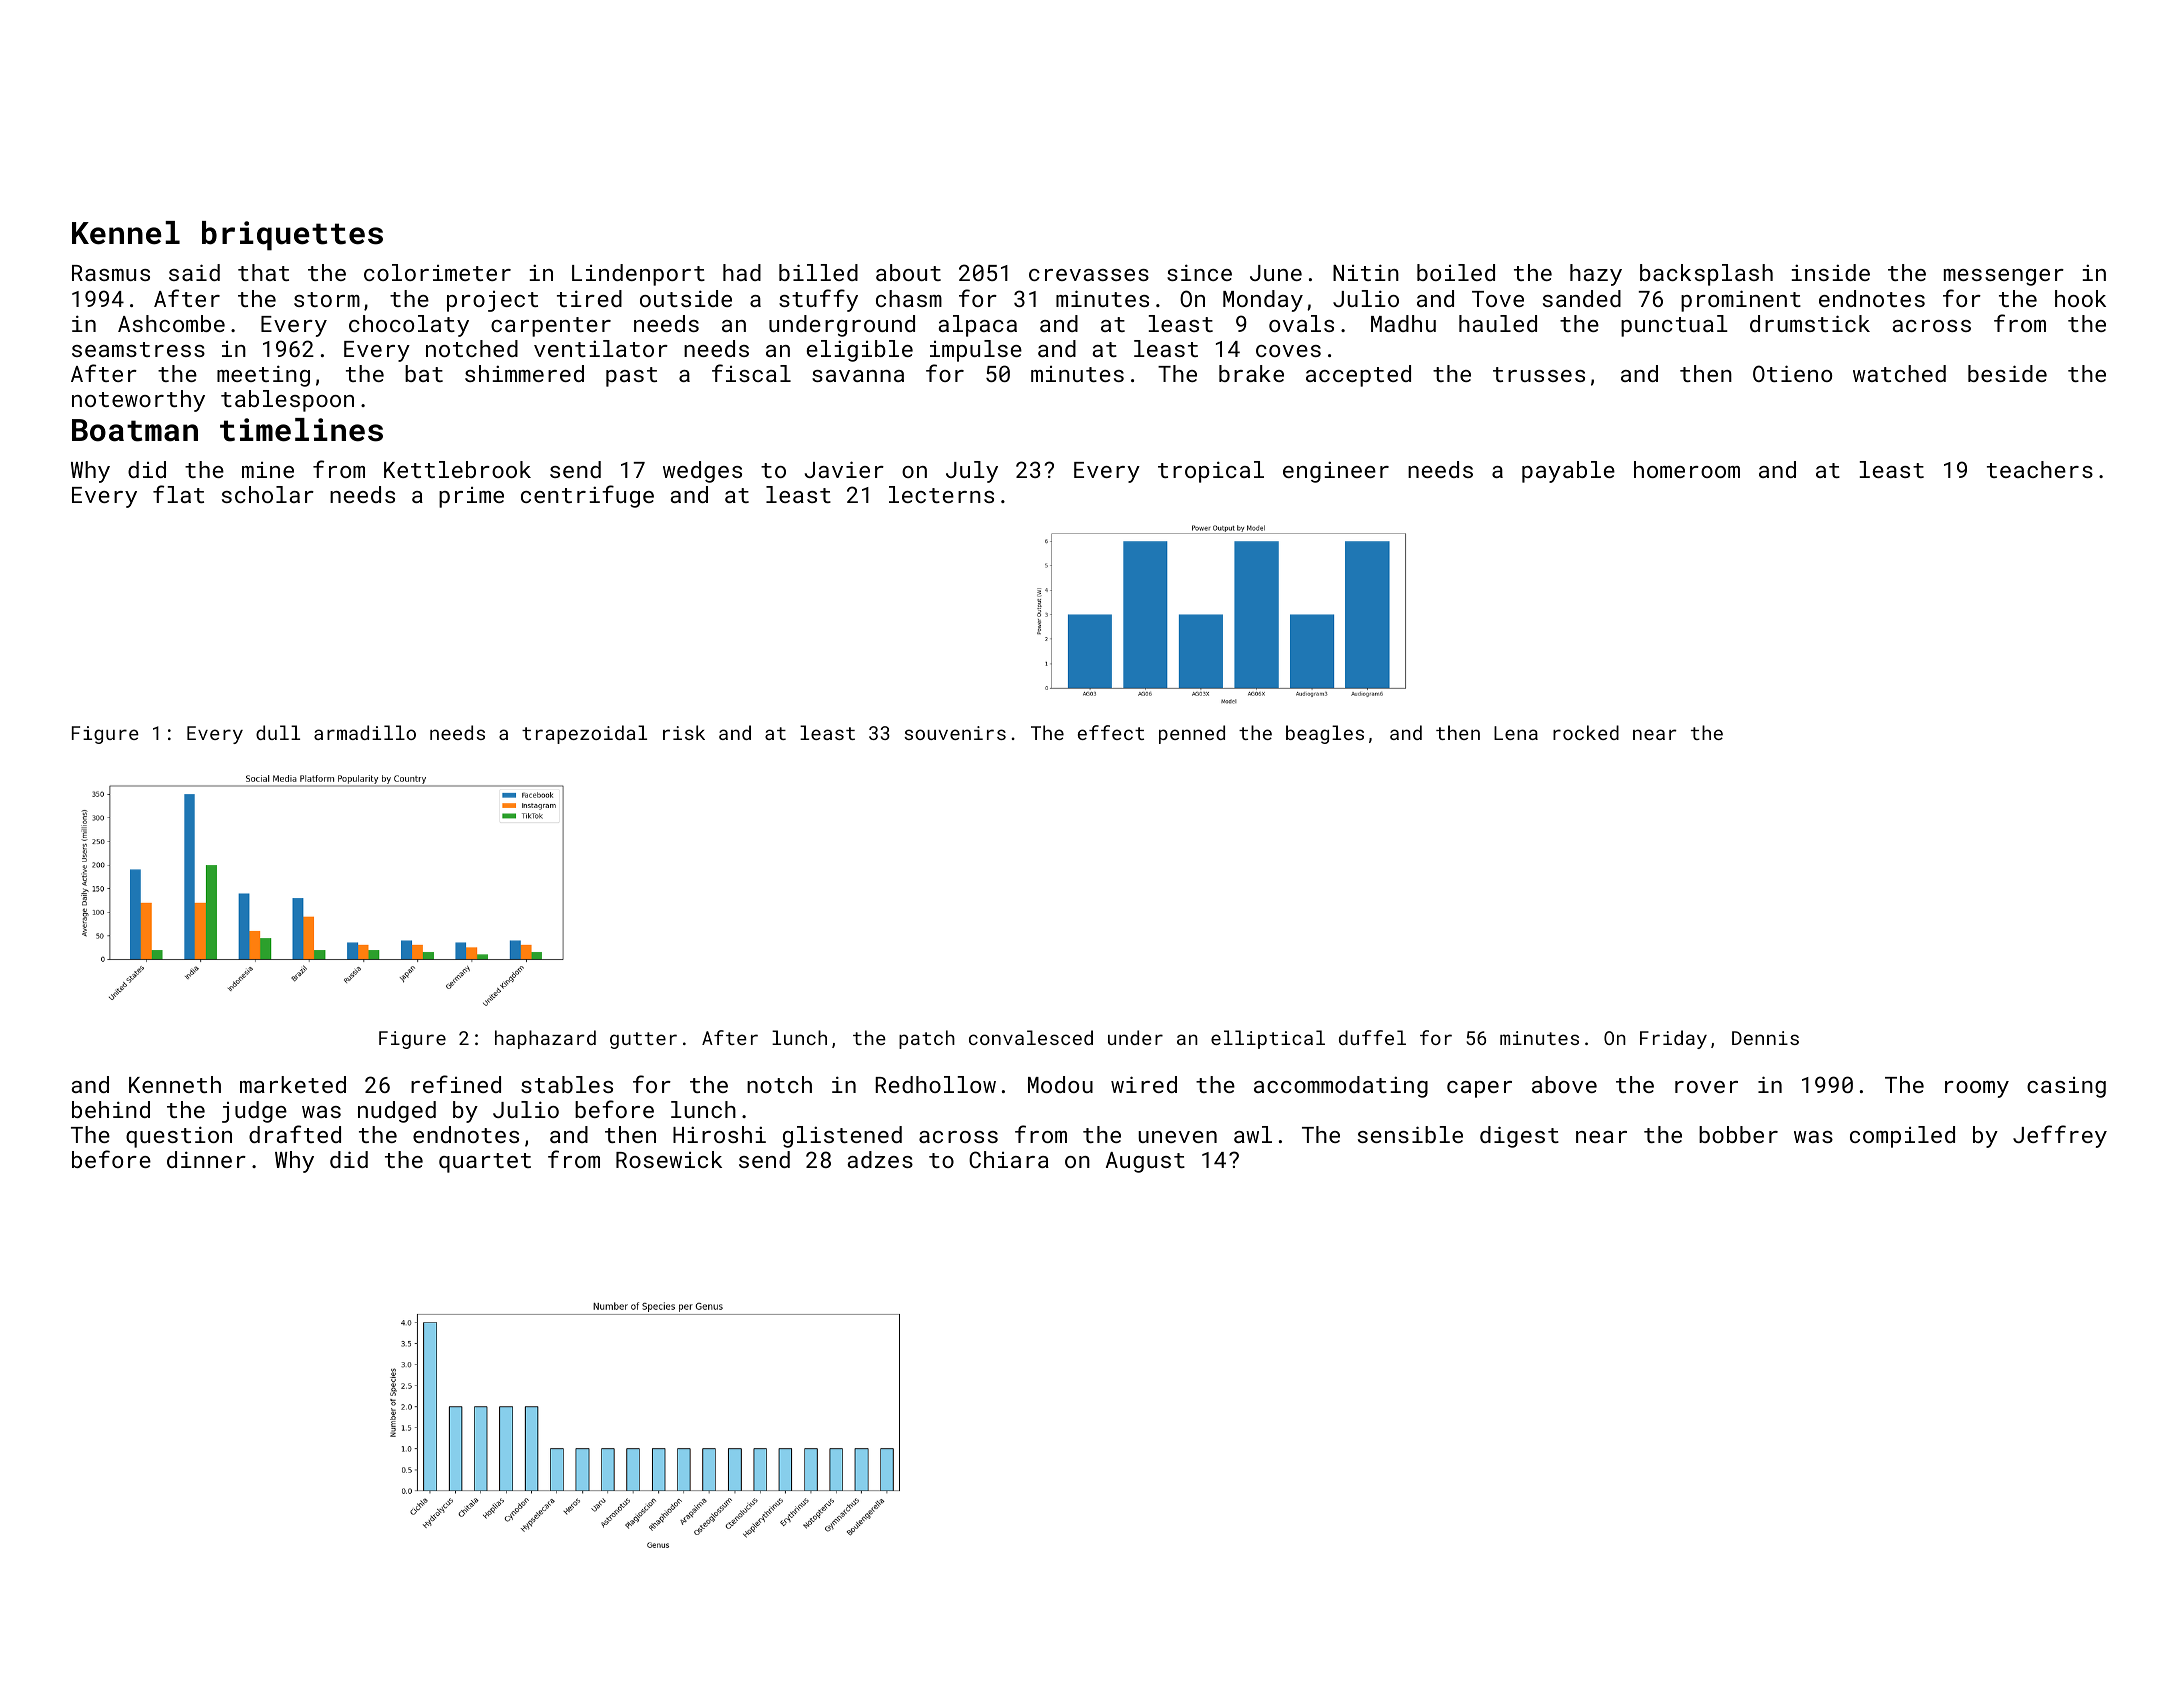 This page has width=2178, height=1683. I want to click on sanded, so click(1582, 298).
